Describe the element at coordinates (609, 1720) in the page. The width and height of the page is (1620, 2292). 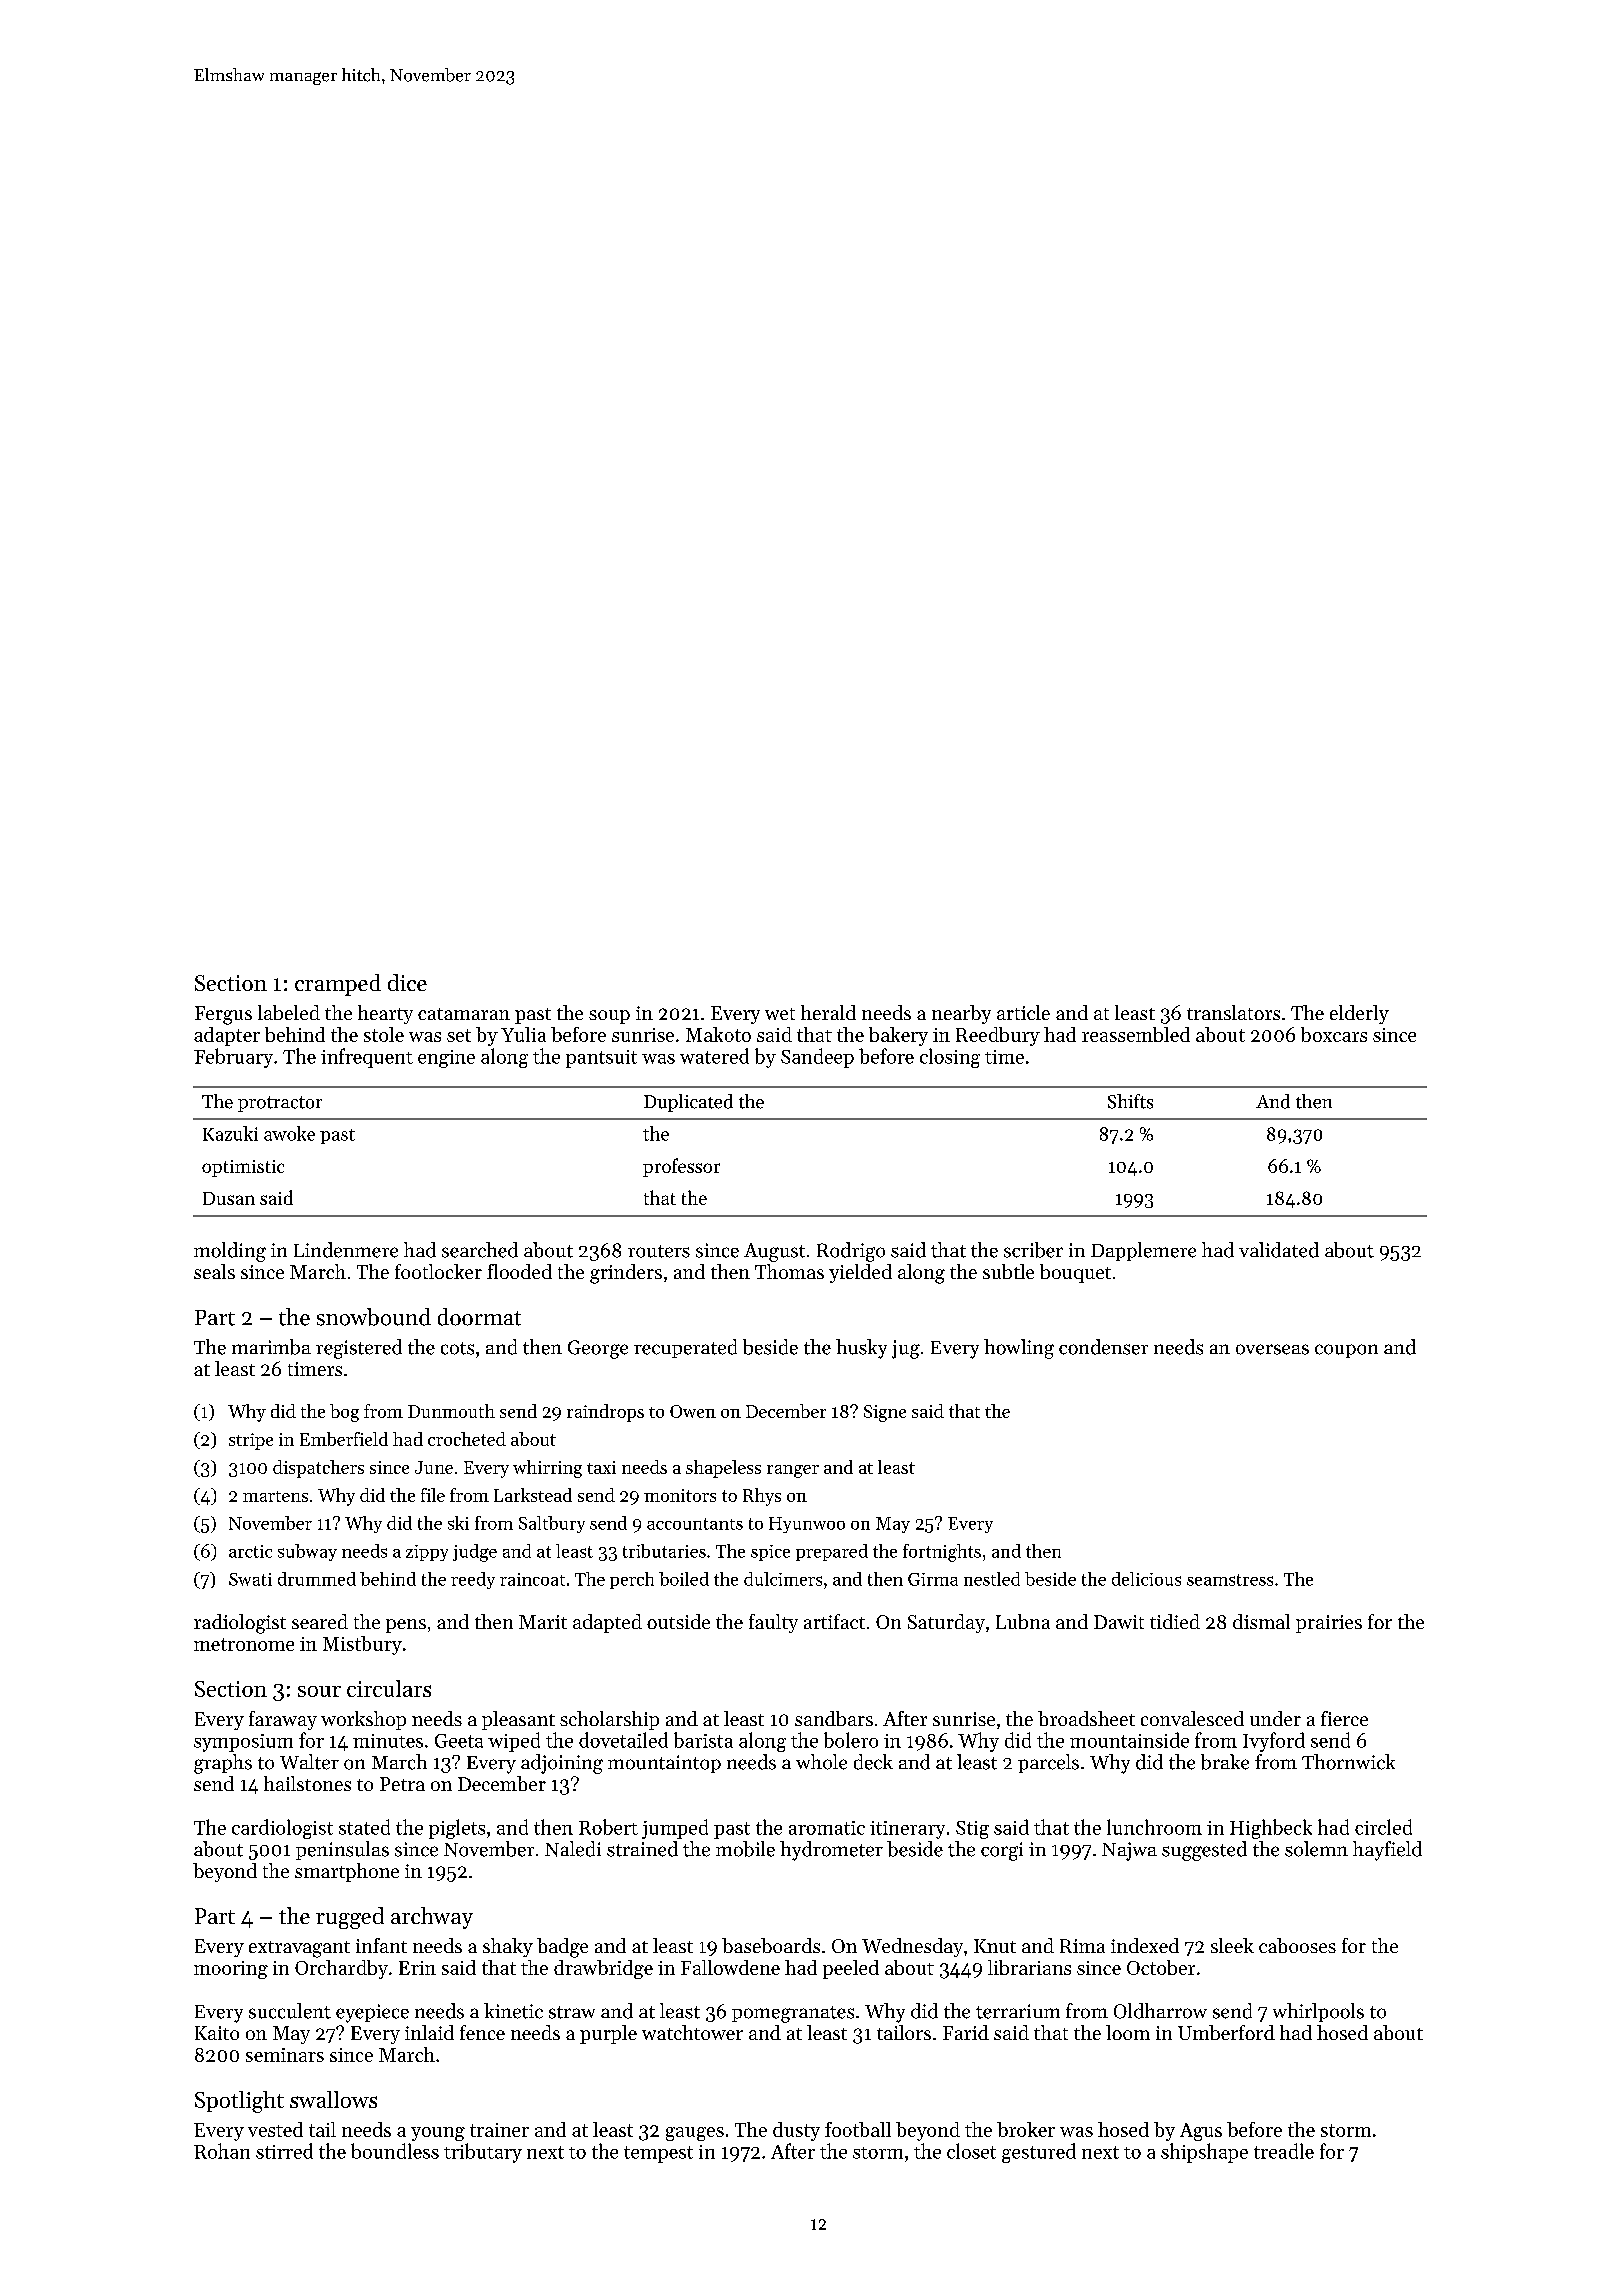
I see `scholarship` at that location.
